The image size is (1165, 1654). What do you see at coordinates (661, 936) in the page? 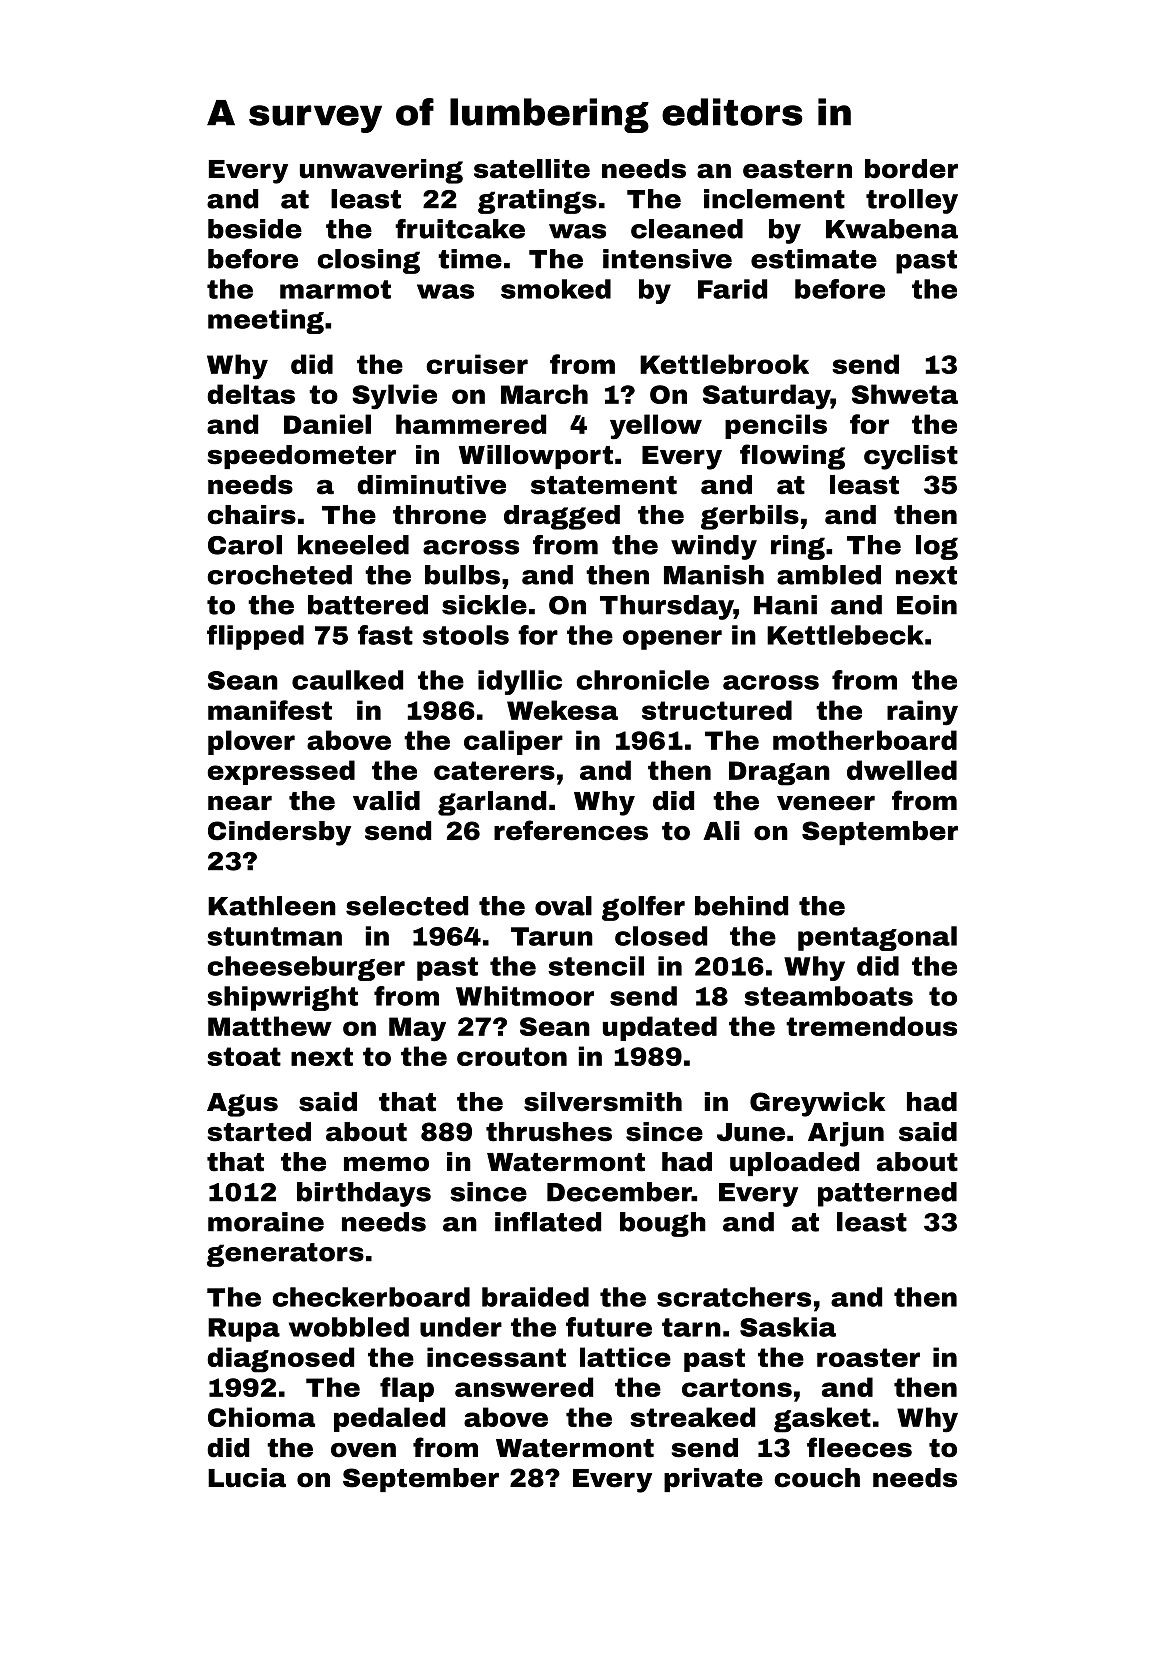
I see `closed` at bounding box center [661, 936].
